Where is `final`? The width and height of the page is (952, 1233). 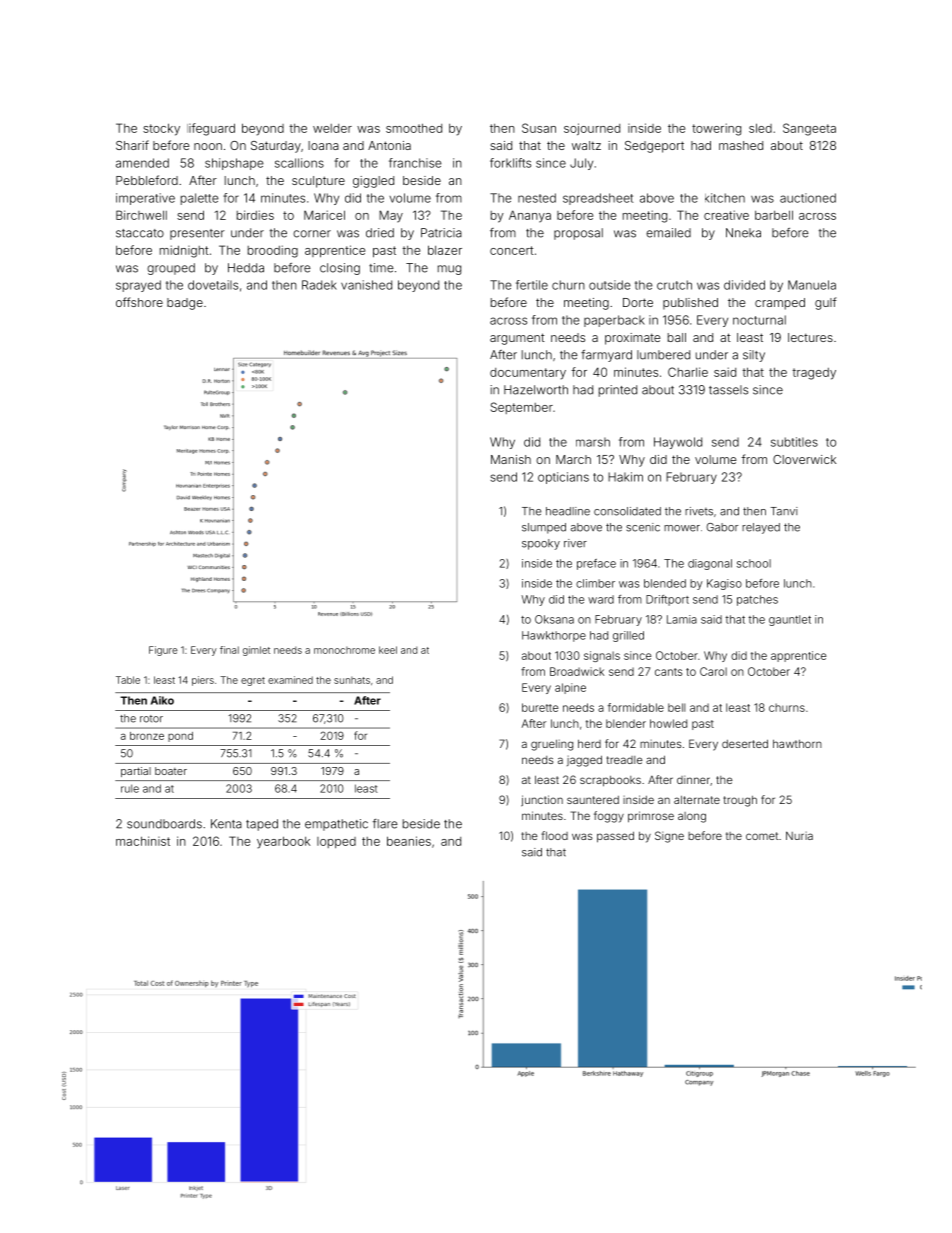 final is located at coordinates (229, 650).
